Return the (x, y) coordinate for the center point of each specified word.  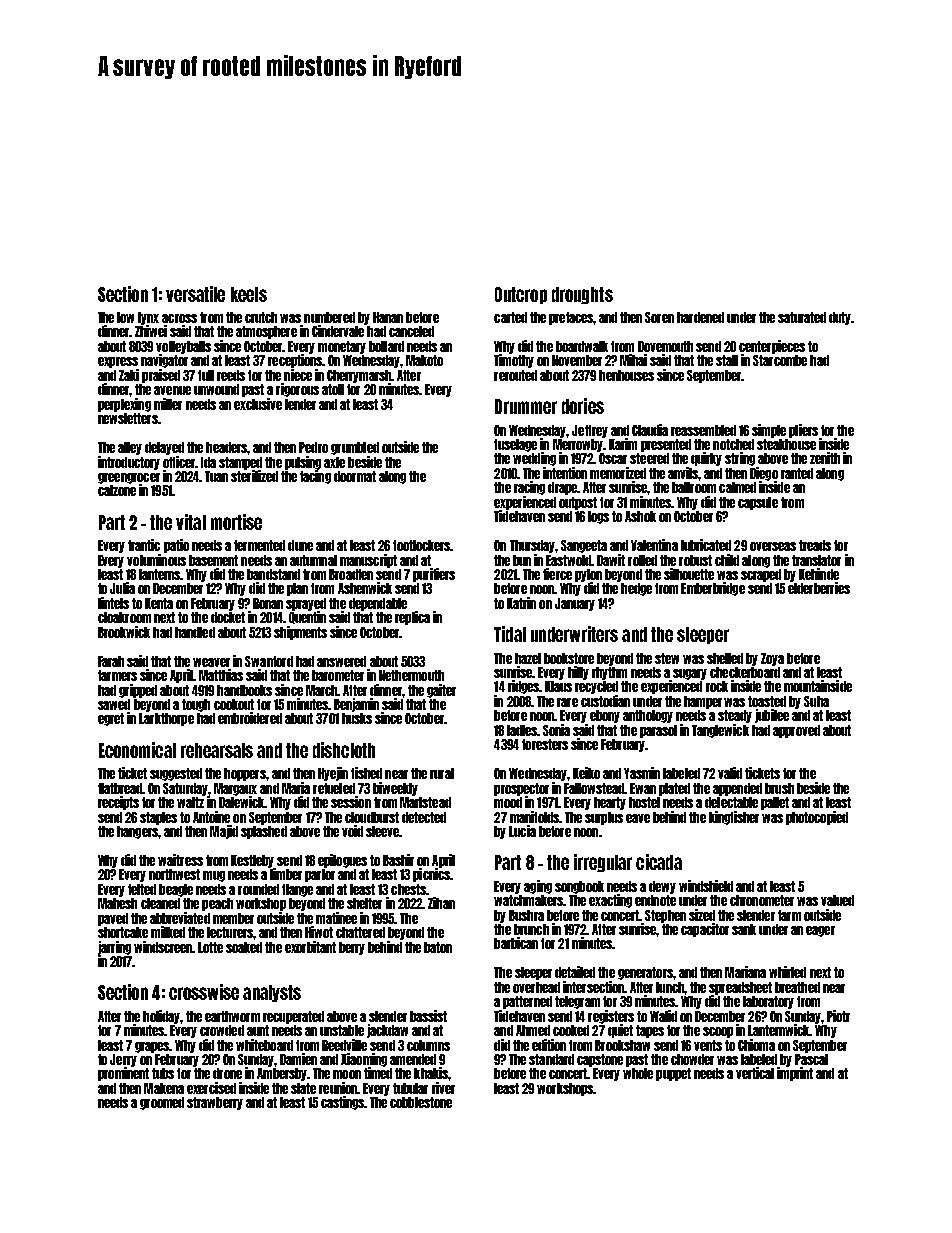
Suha (816, 701)
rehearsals (217, 750)
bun (522, 560)
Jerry (123, 1060)
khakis (431, 1073)
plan (297, 589)
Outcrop (521, 295)
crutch (261, 317)
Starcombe (780, 360)
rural (442, 773)
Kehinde (819, 574)
